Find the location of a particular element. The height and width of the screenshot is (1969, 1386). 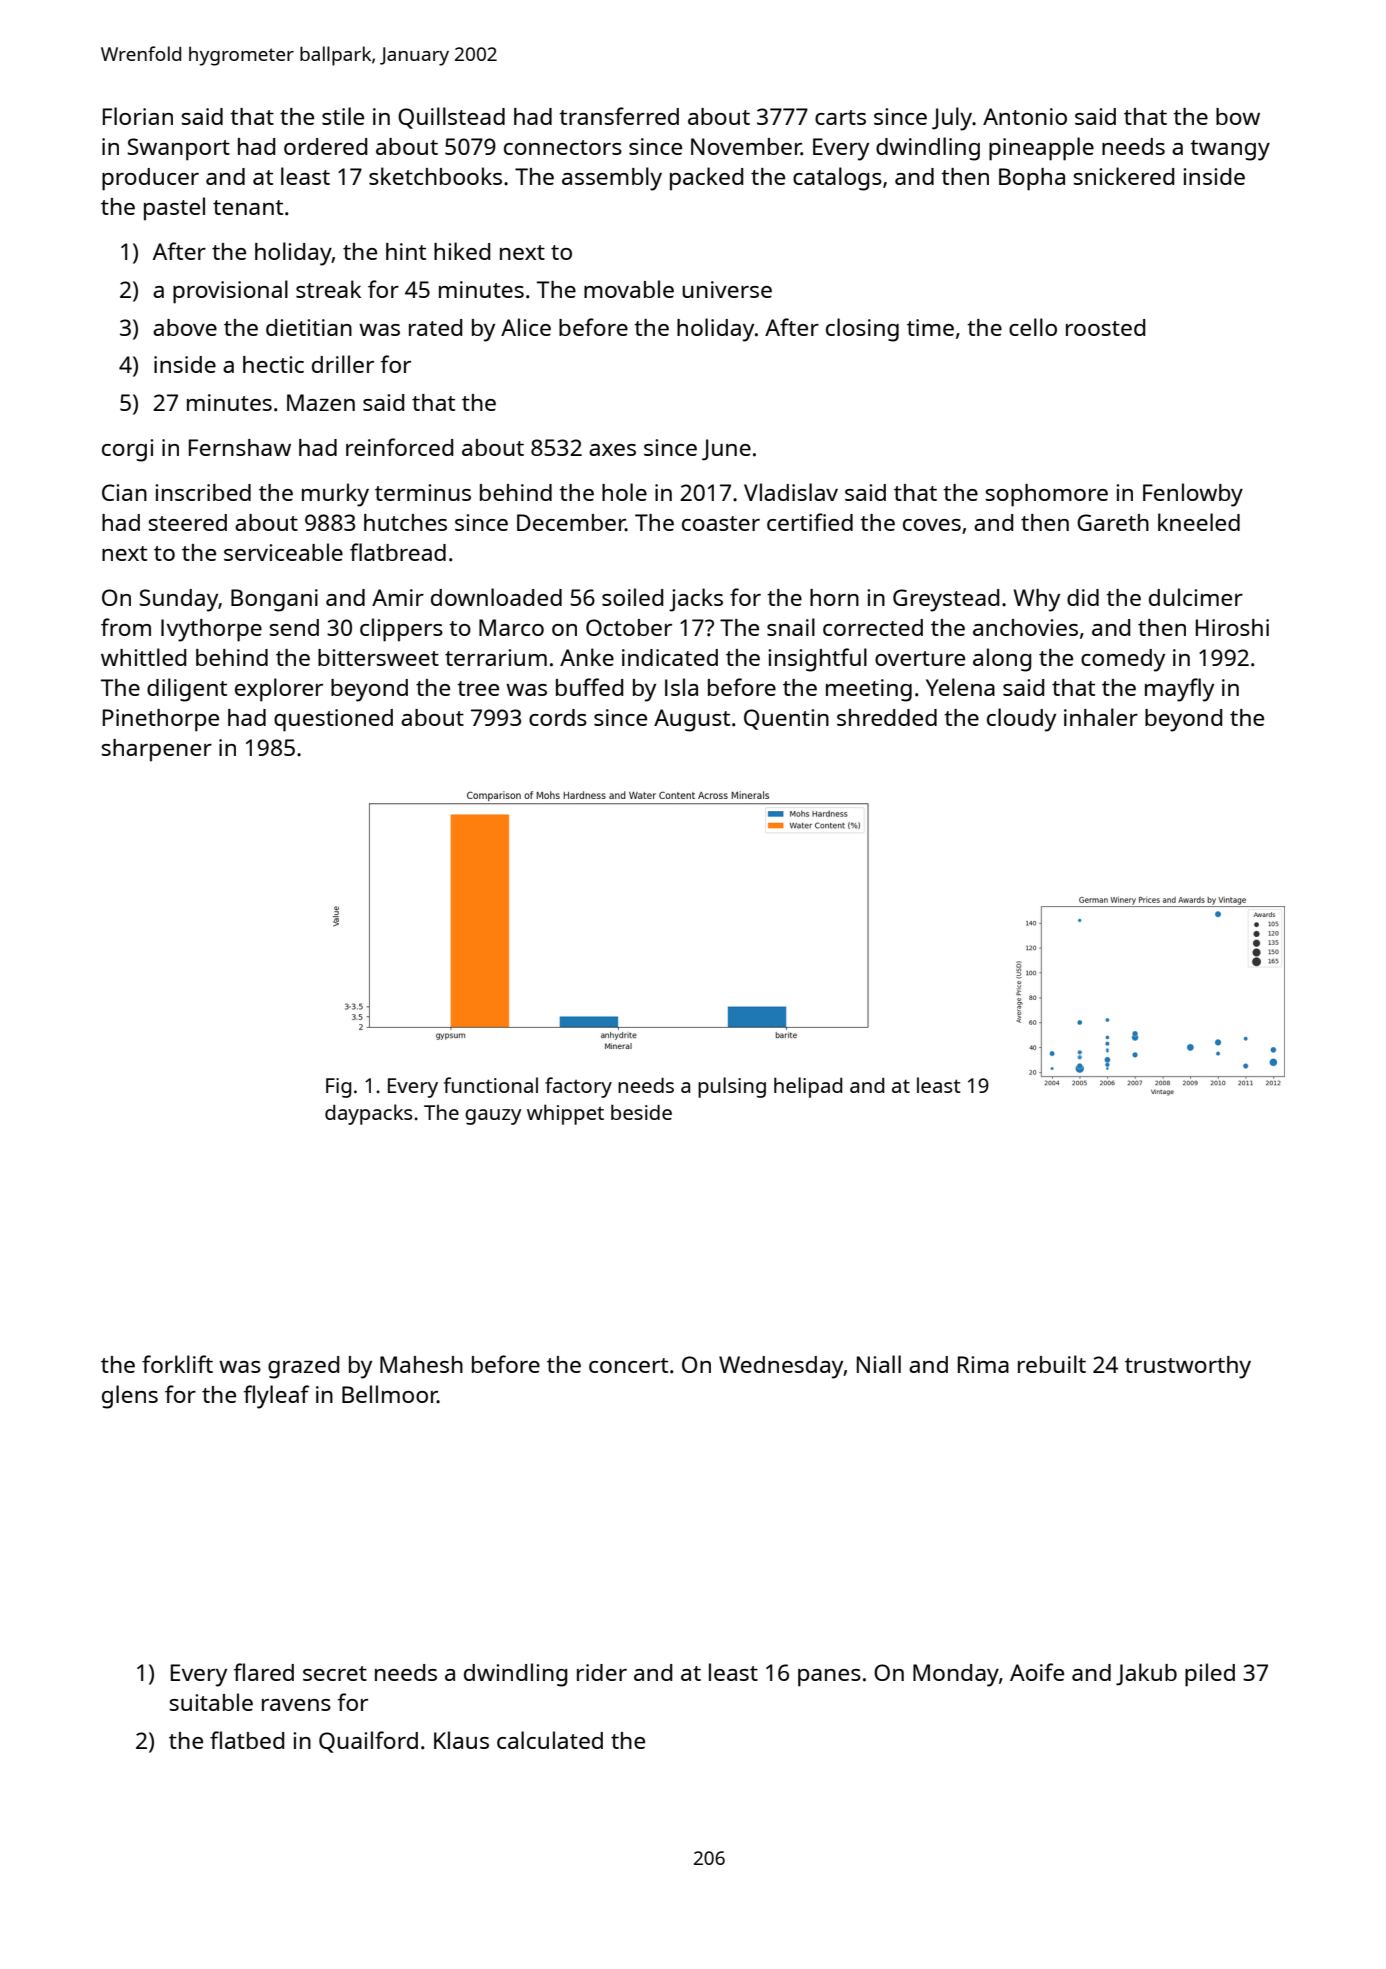

shredded is located at coordinates (887, 717).
